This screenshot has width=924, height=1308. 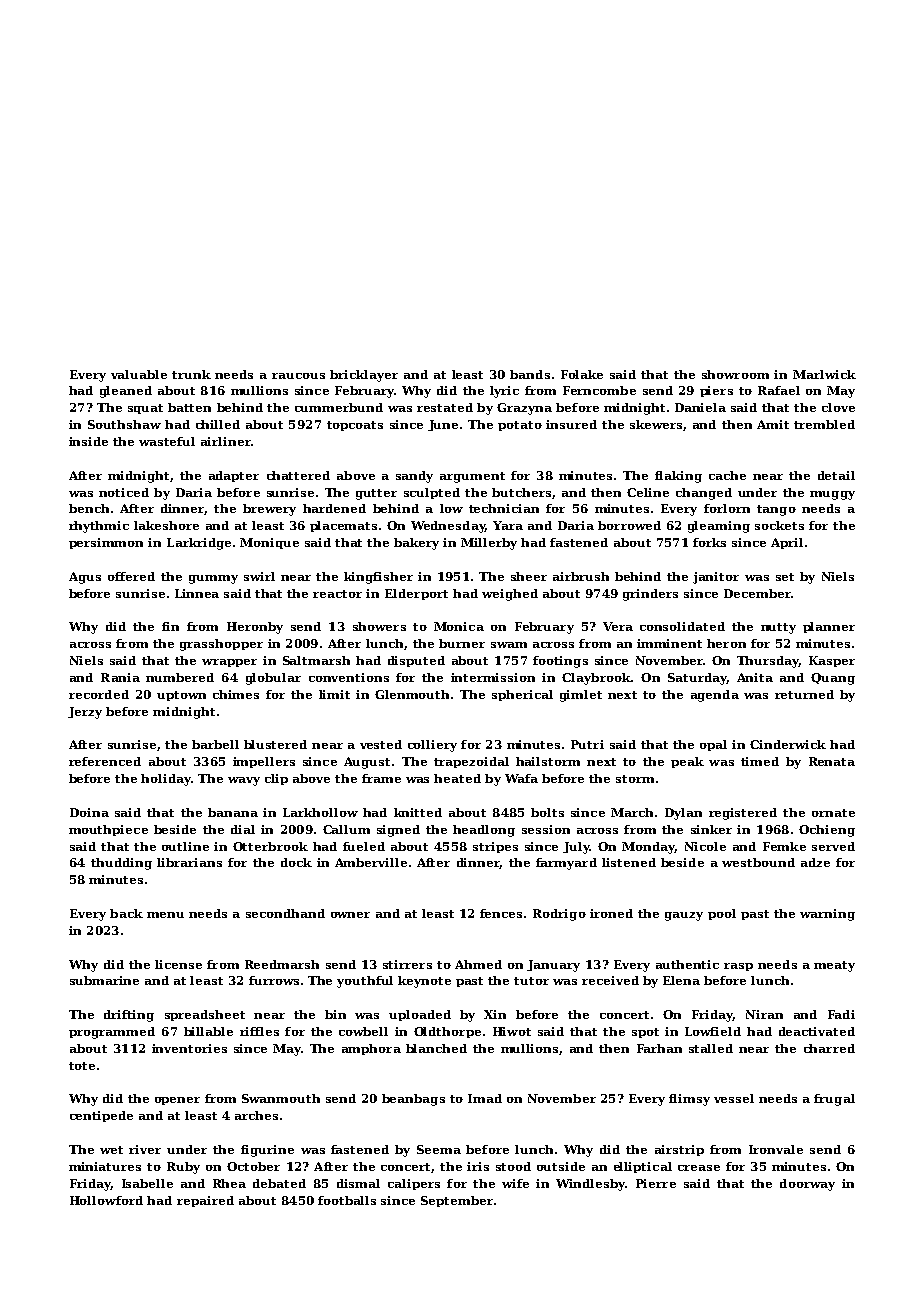 I want to click on Isabelle, so click(x=147, y=1183).
